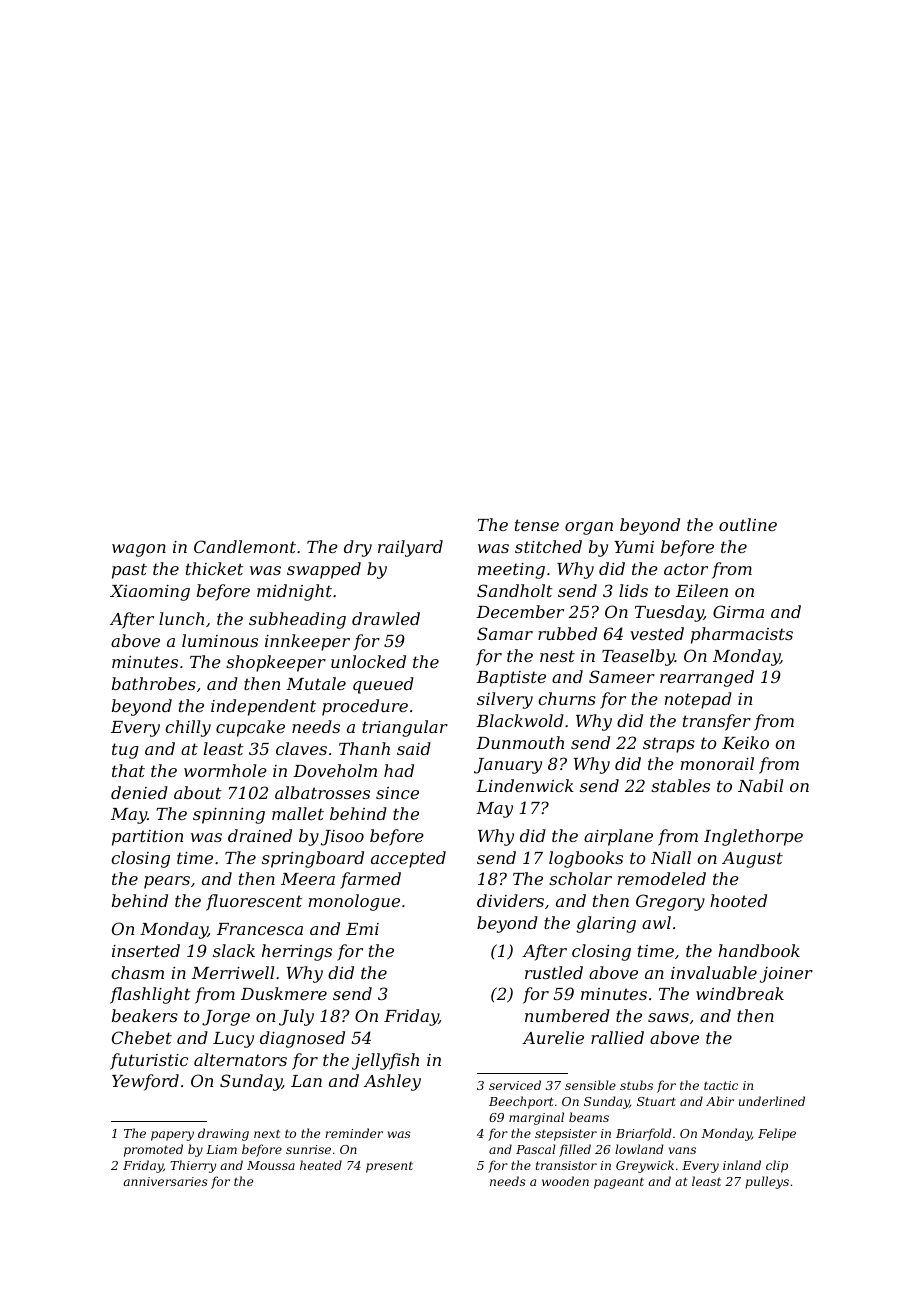 The width and height of the screenshot is (924, 1308). I want to click on tense, so click(537, 525).
